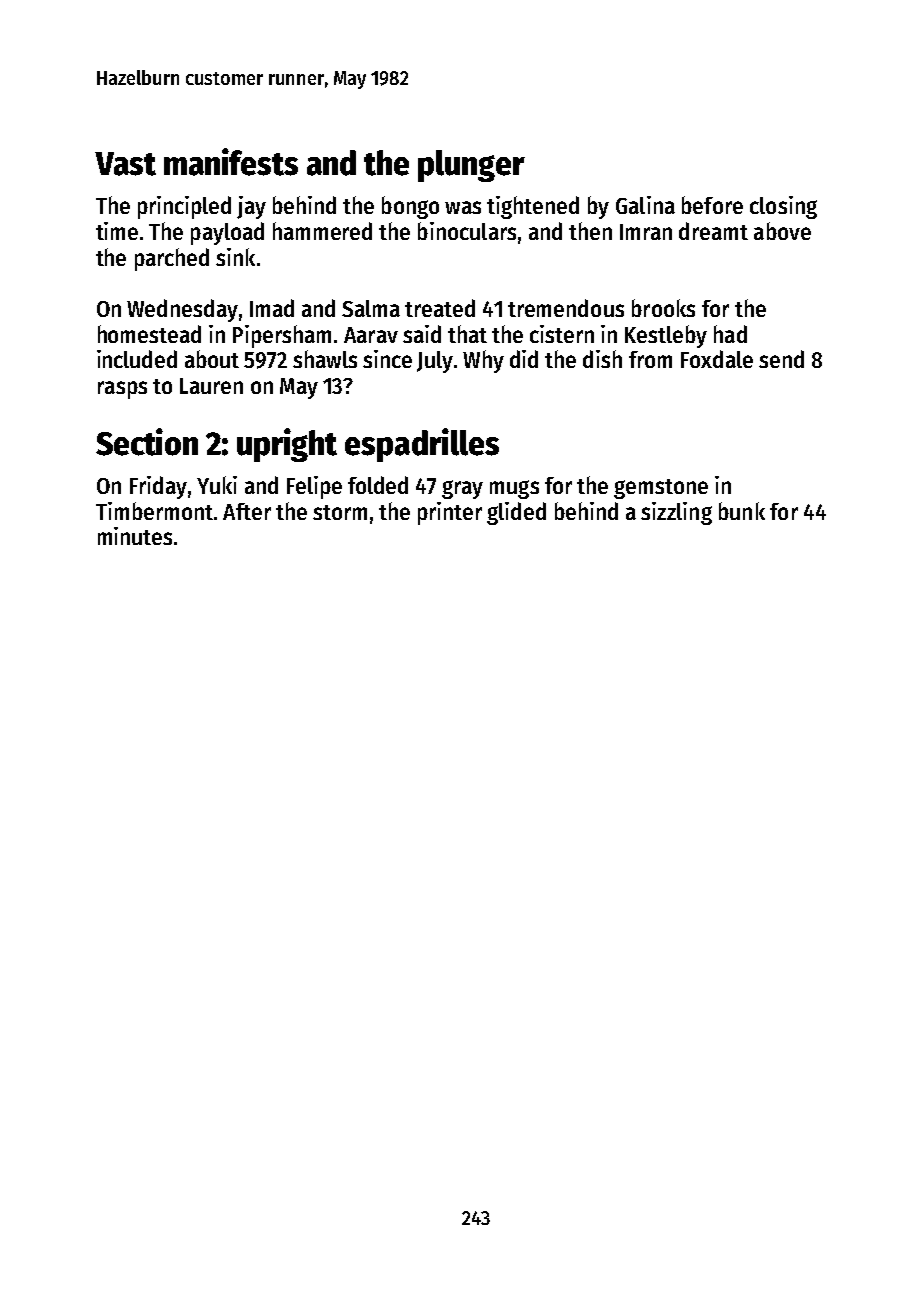 This screenshot has height=1311, width=924. I want to click on Timbermont, so click(154, 511).
